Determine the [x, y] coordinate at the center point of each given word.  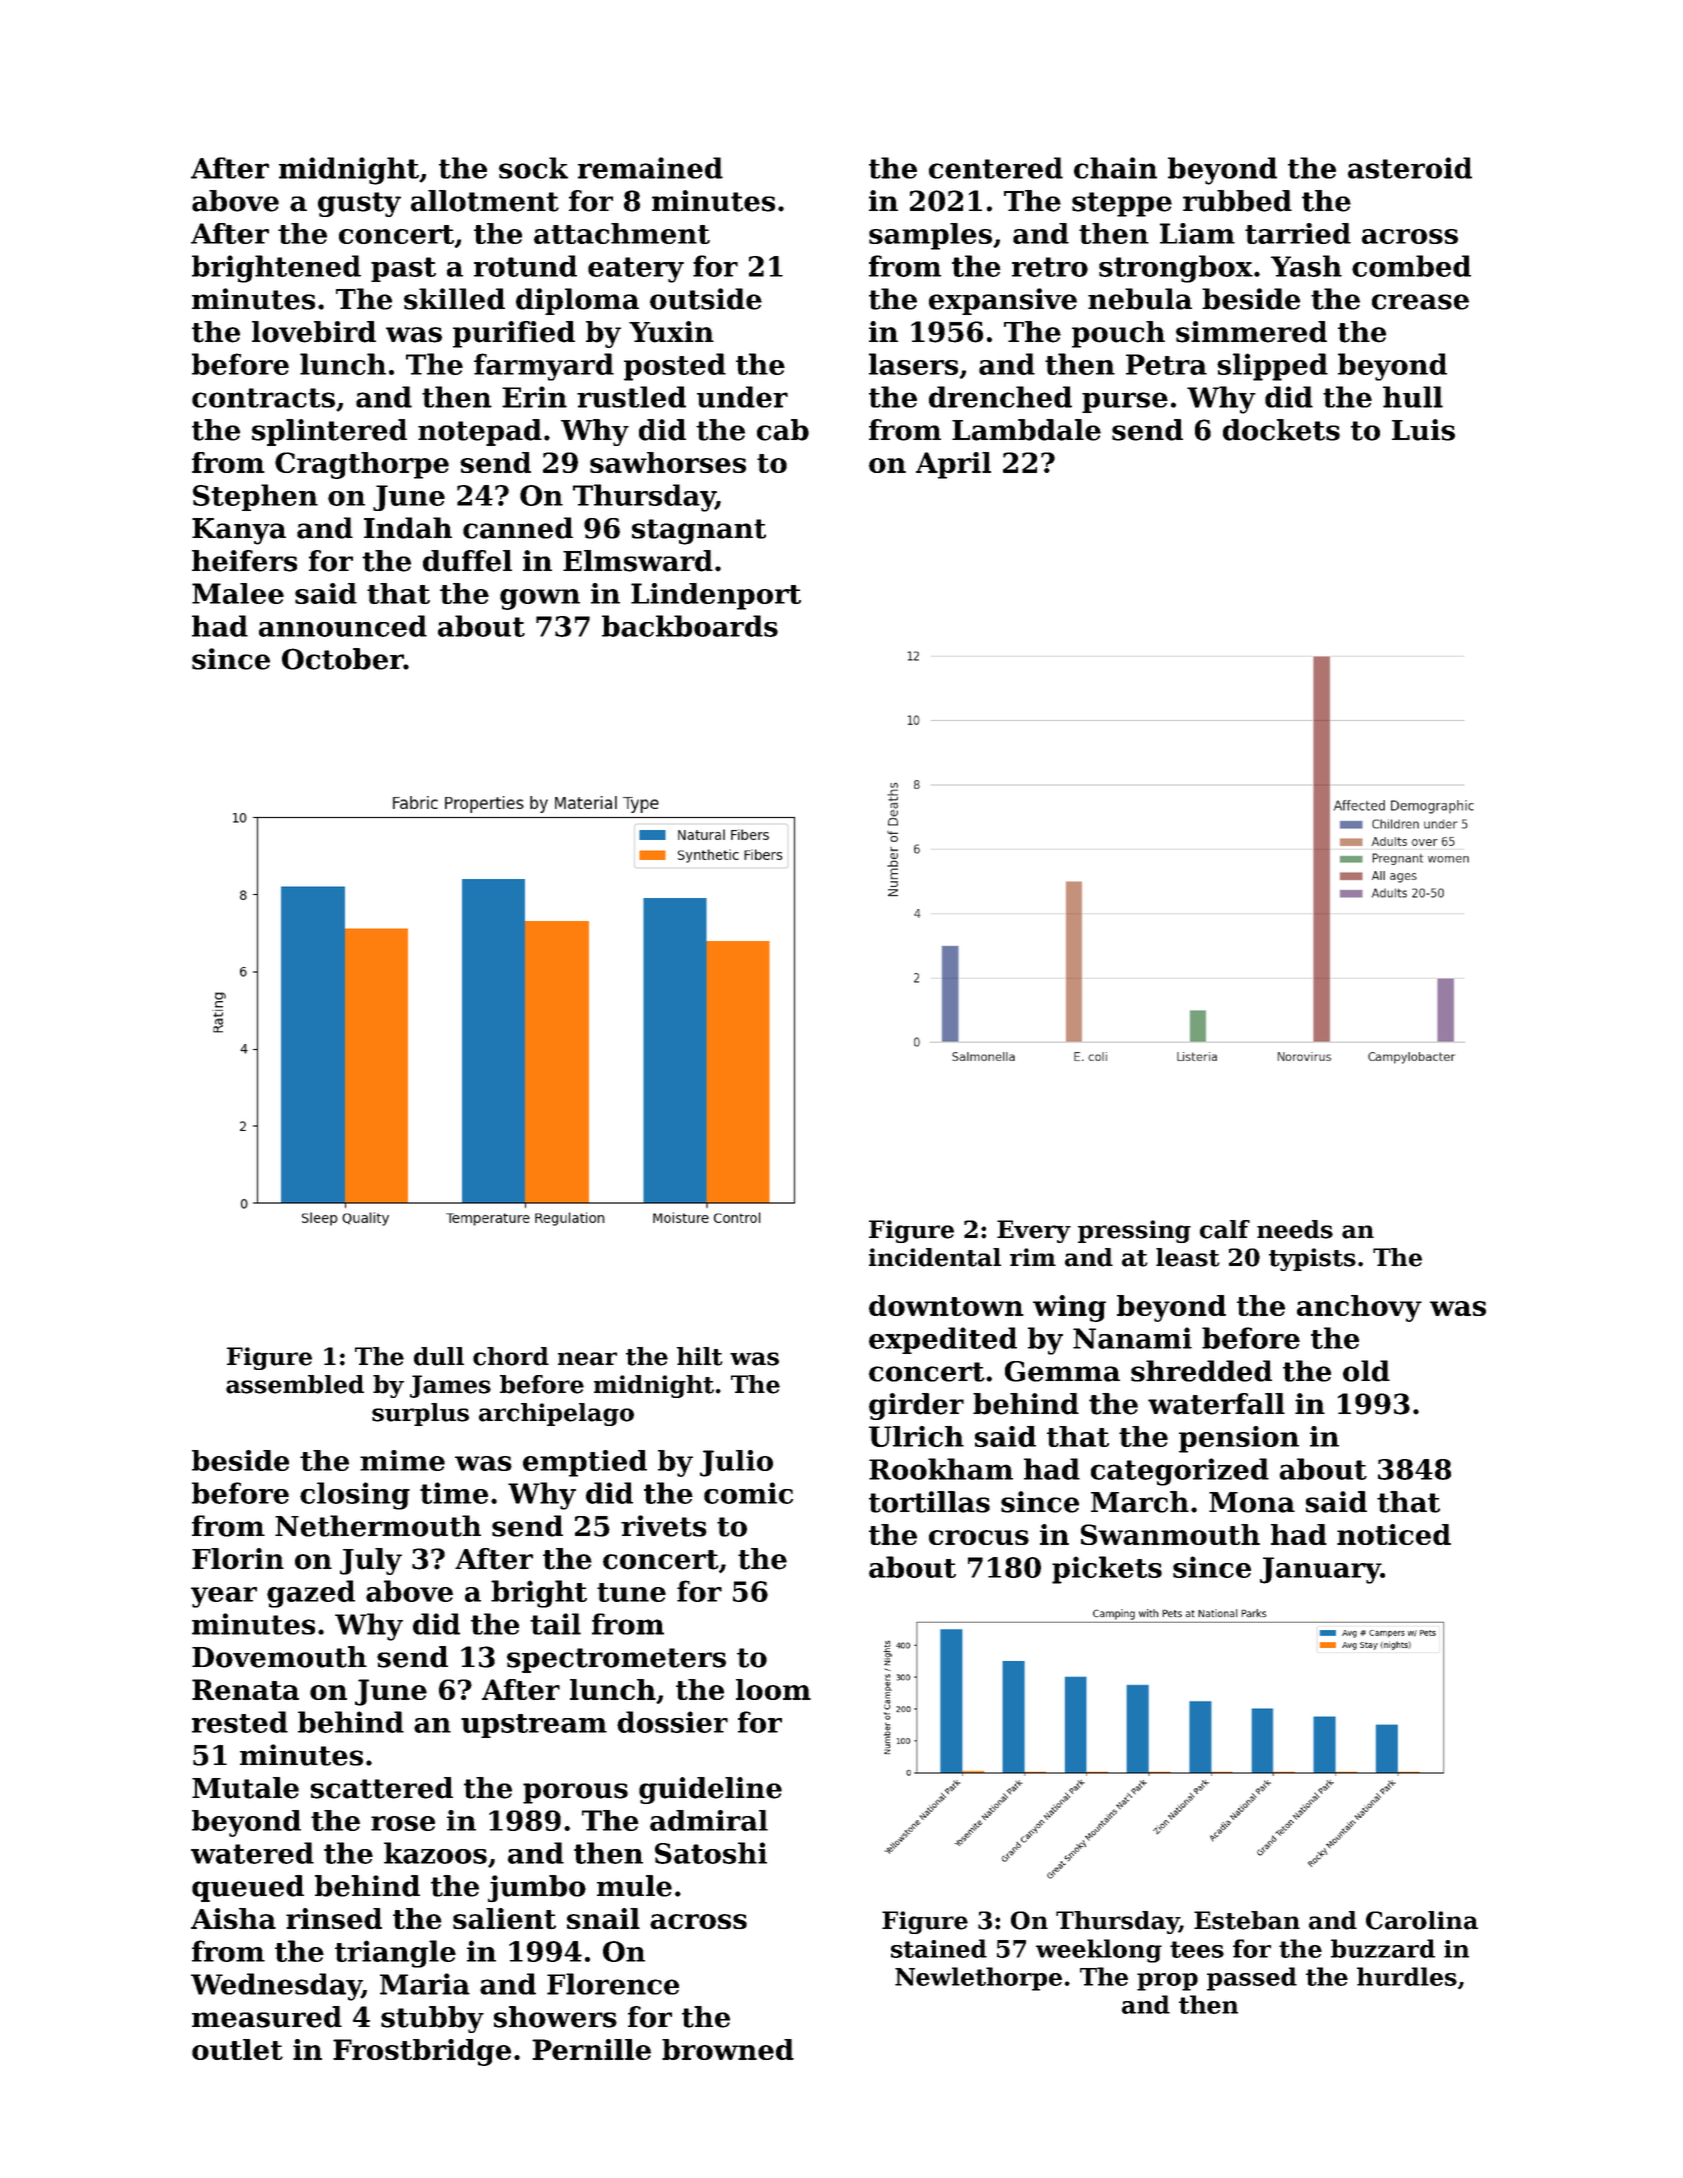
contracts [263, 398]
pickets [1107, 1570]
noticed [1394, 1534]
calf [1225, 1229]
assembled [295, 1384]
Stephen [255, 497]
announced [343, 626]
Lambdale [1026, 430]
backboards [690, 626]
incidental [935, 1257]
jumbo [537, 1888]
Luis [1423, 430]
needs [1295, 1229]
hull [1413, 397]
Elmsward [638, 561]
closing [355, 1496]
